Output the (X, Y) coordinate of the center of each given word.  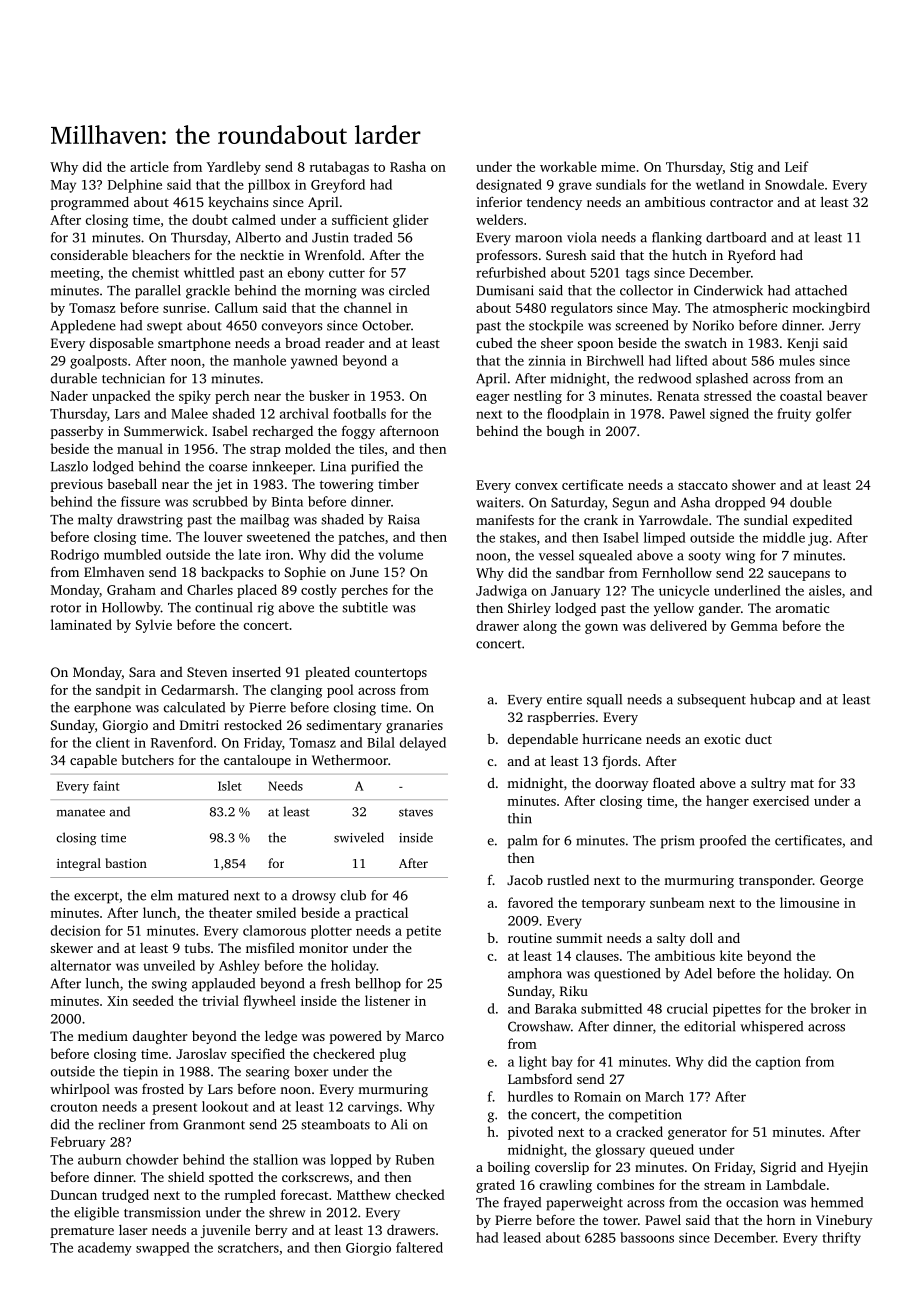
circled (409, 290)
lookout (225, 1106)
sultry (768, 784)
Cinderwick (728, 290)
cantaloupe (257, 761)
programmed (90, 203)
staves (416, 812)
